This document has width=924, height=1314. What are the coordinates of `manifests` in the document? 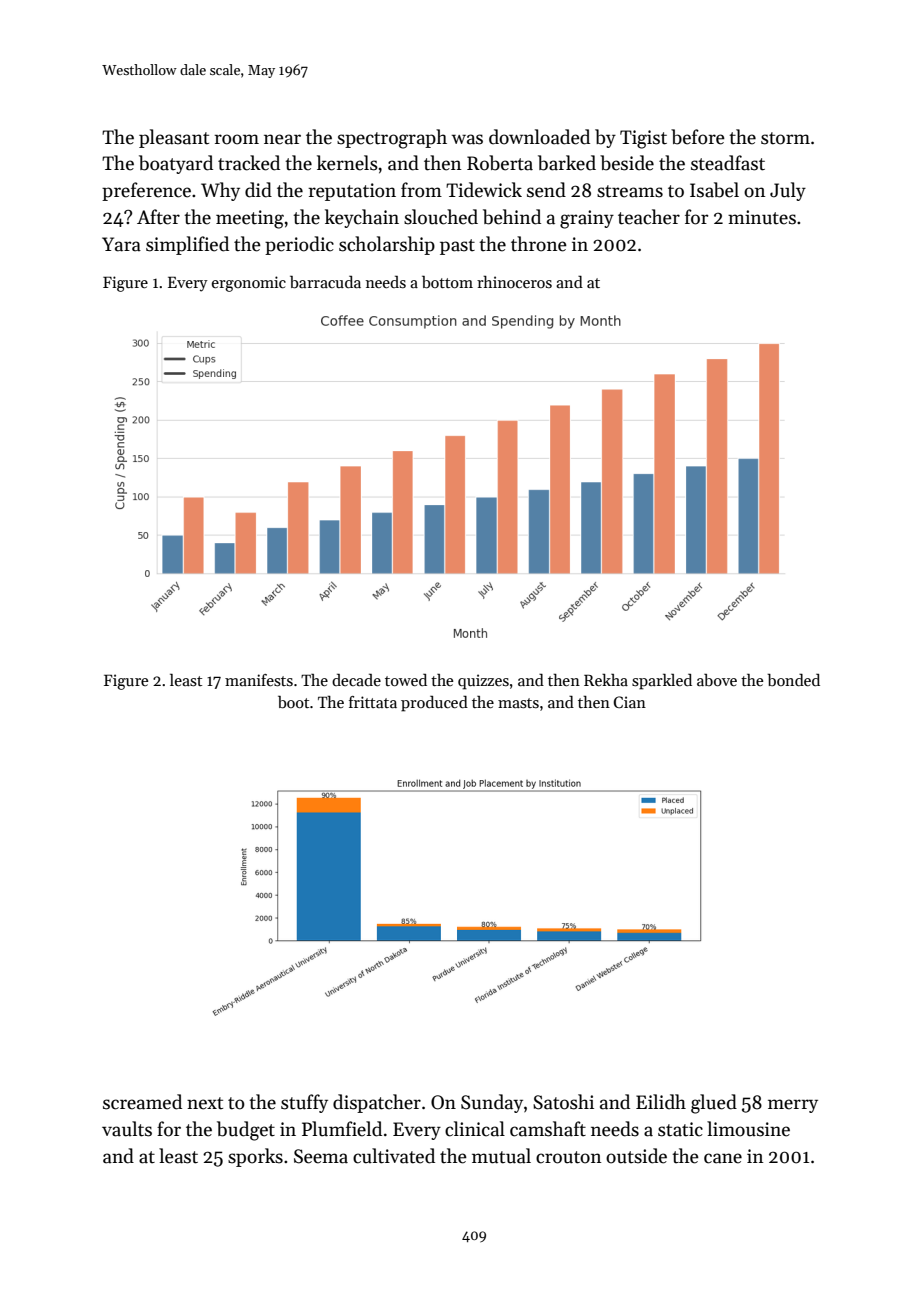 It's located at (259, 680).
